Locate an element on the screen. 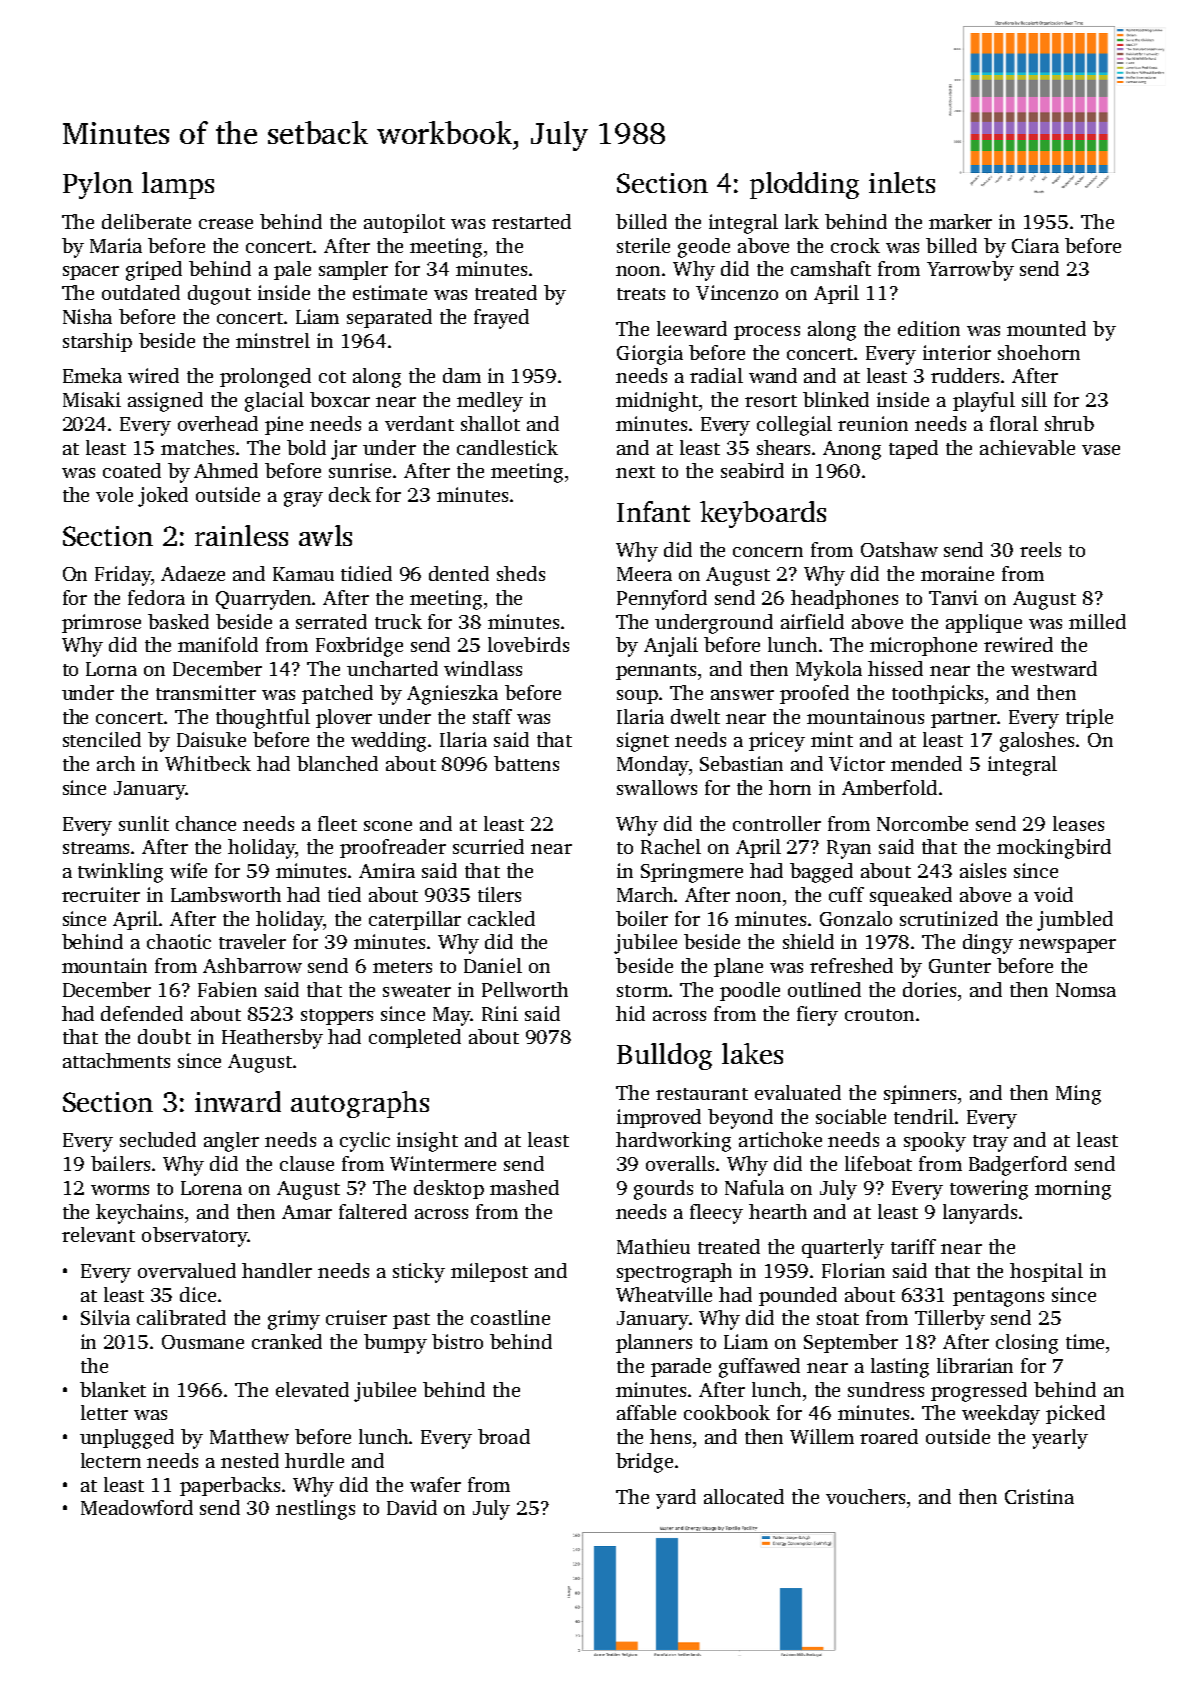 The width and height of the screenshot is (1189, 1682). plodding is located at coordinates (804, 185).
